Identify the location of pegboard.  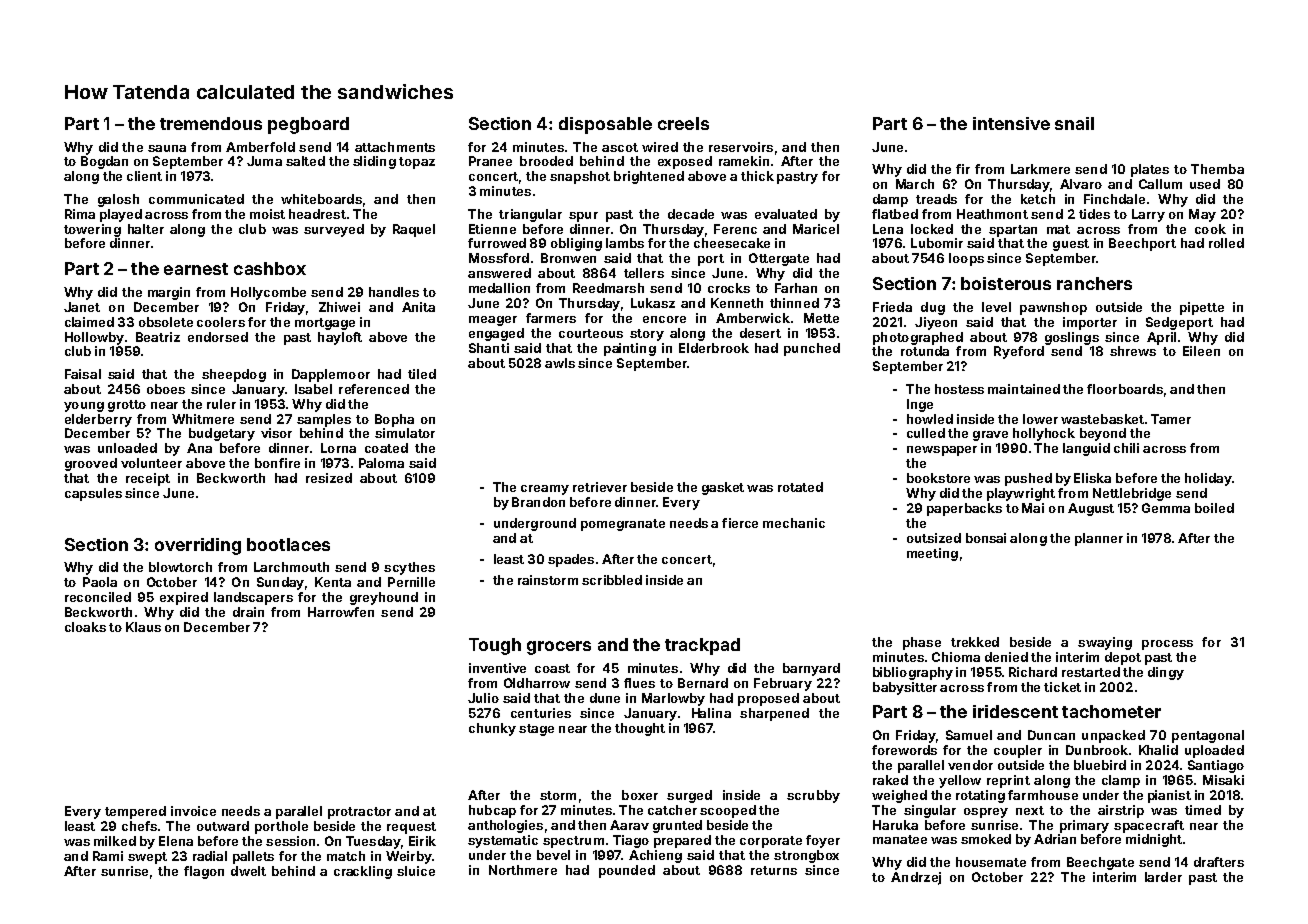
(308, 125).
